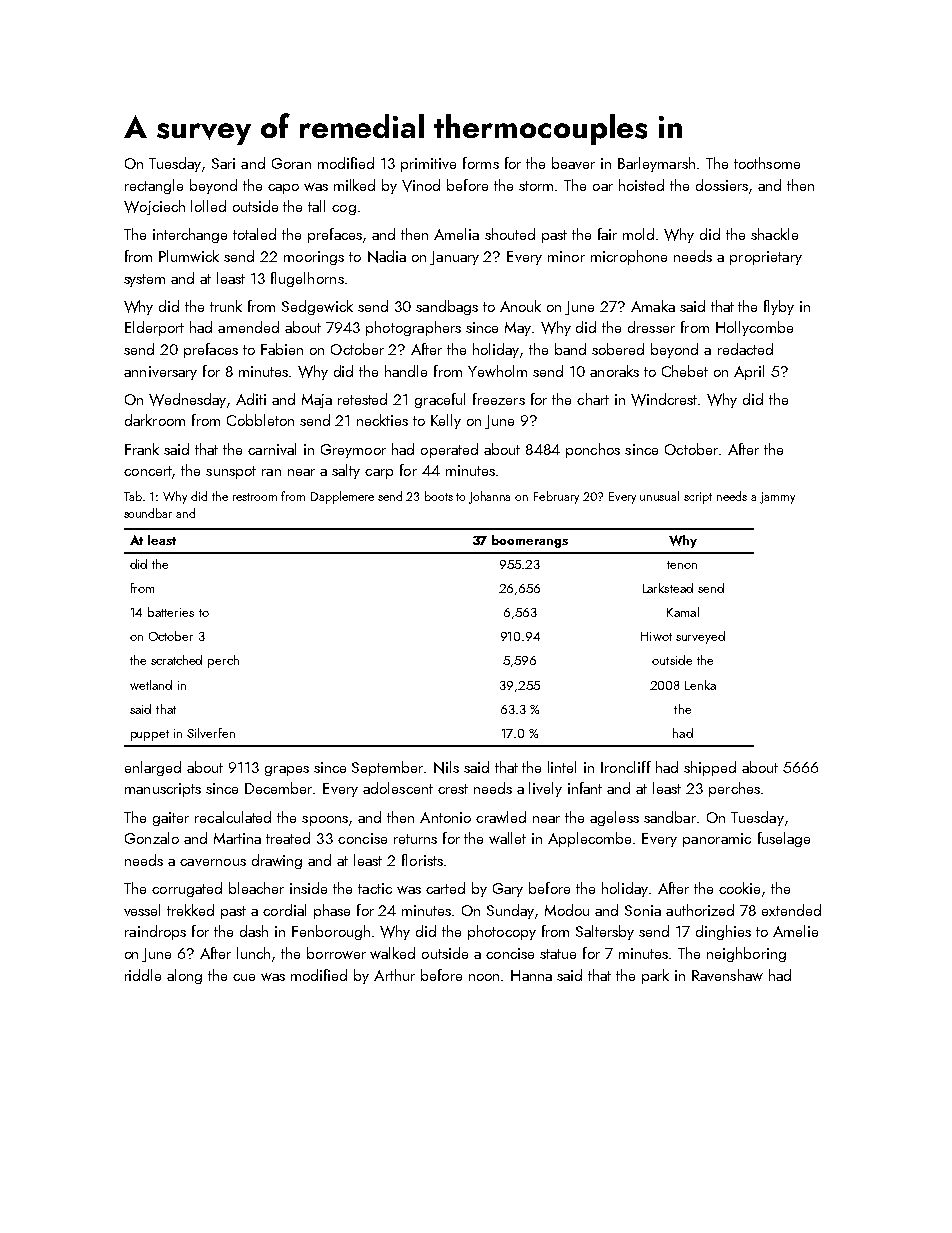 This screenshot has width=952, height=1233. Describe the element at coordinates (556, 497) in the screenshot. I see `February` at that location.
